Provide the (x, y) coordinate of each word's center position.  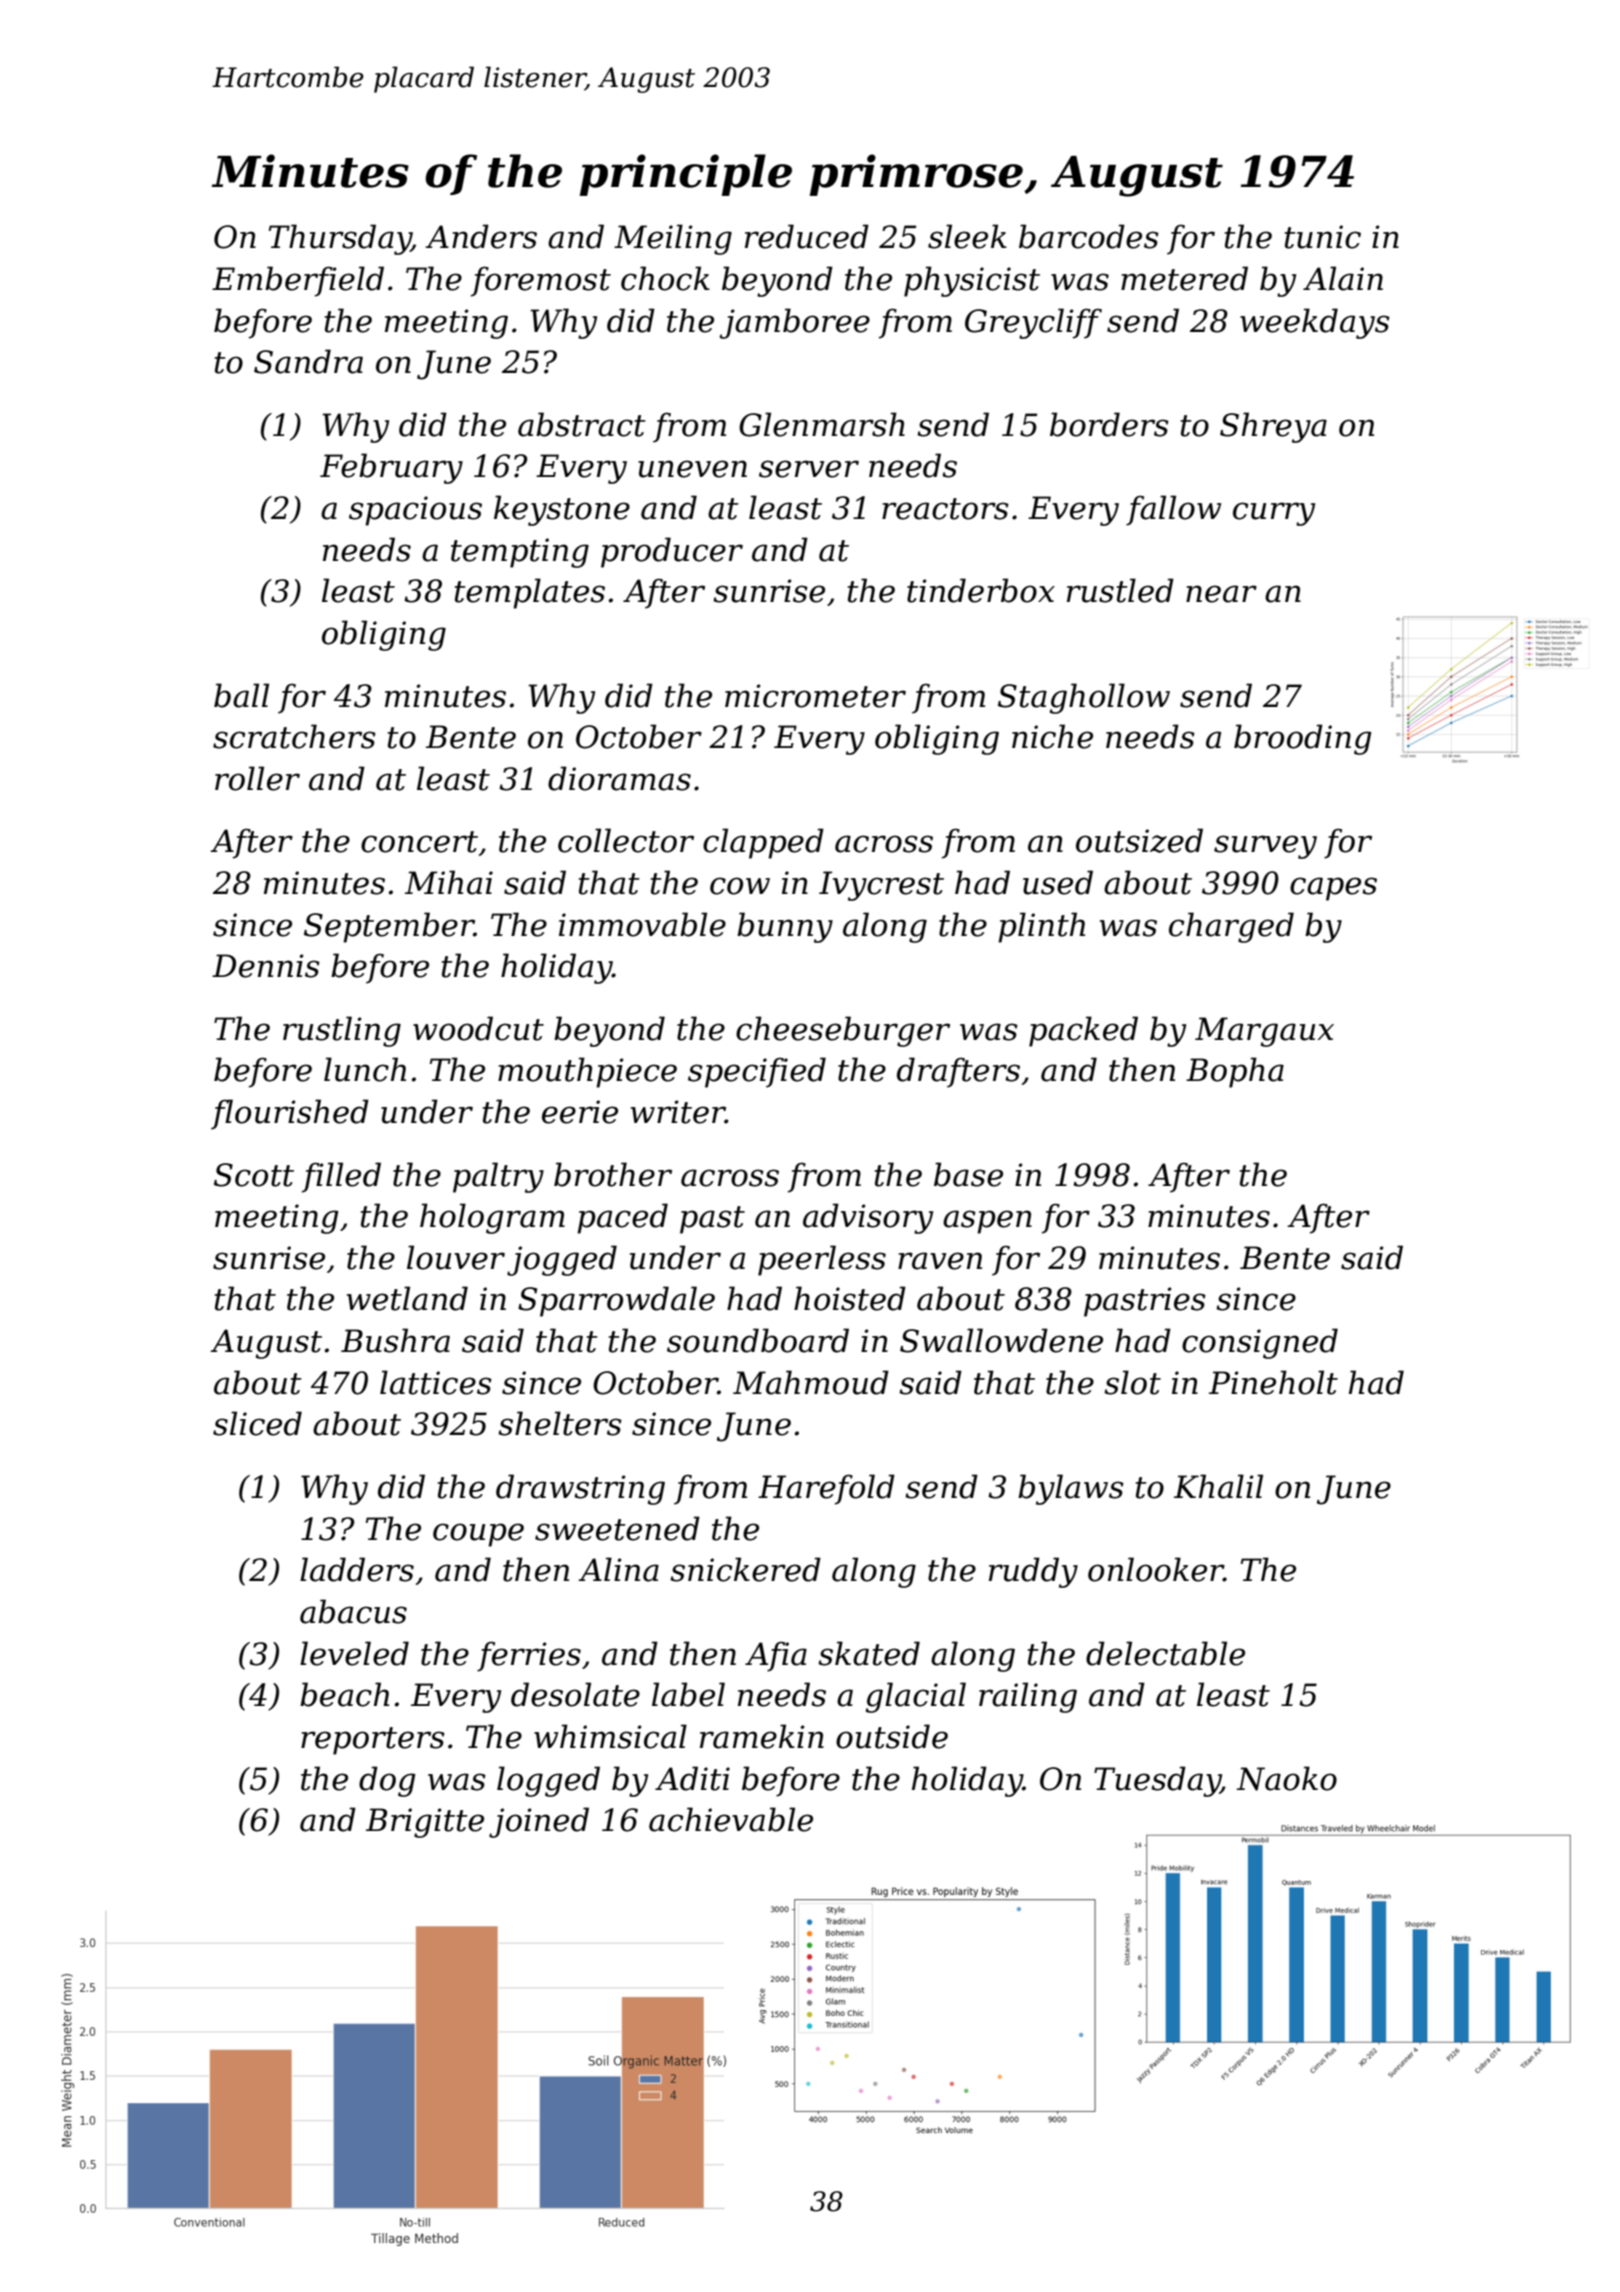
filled (341, 1177)
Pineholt (1273, 1382)
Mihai (449, 882)
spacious (415, 511)
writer (678, 1112)
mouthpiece (587, 1072)
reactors (945, 509)
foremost (541, 281)
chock (665, 278)
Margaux (1264, 1032)
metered (1184, 278)
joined (539, 1822)
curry (1274, 514)
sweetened (617, 1528)
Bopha (1235, 1072)
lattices (436, 1382)
